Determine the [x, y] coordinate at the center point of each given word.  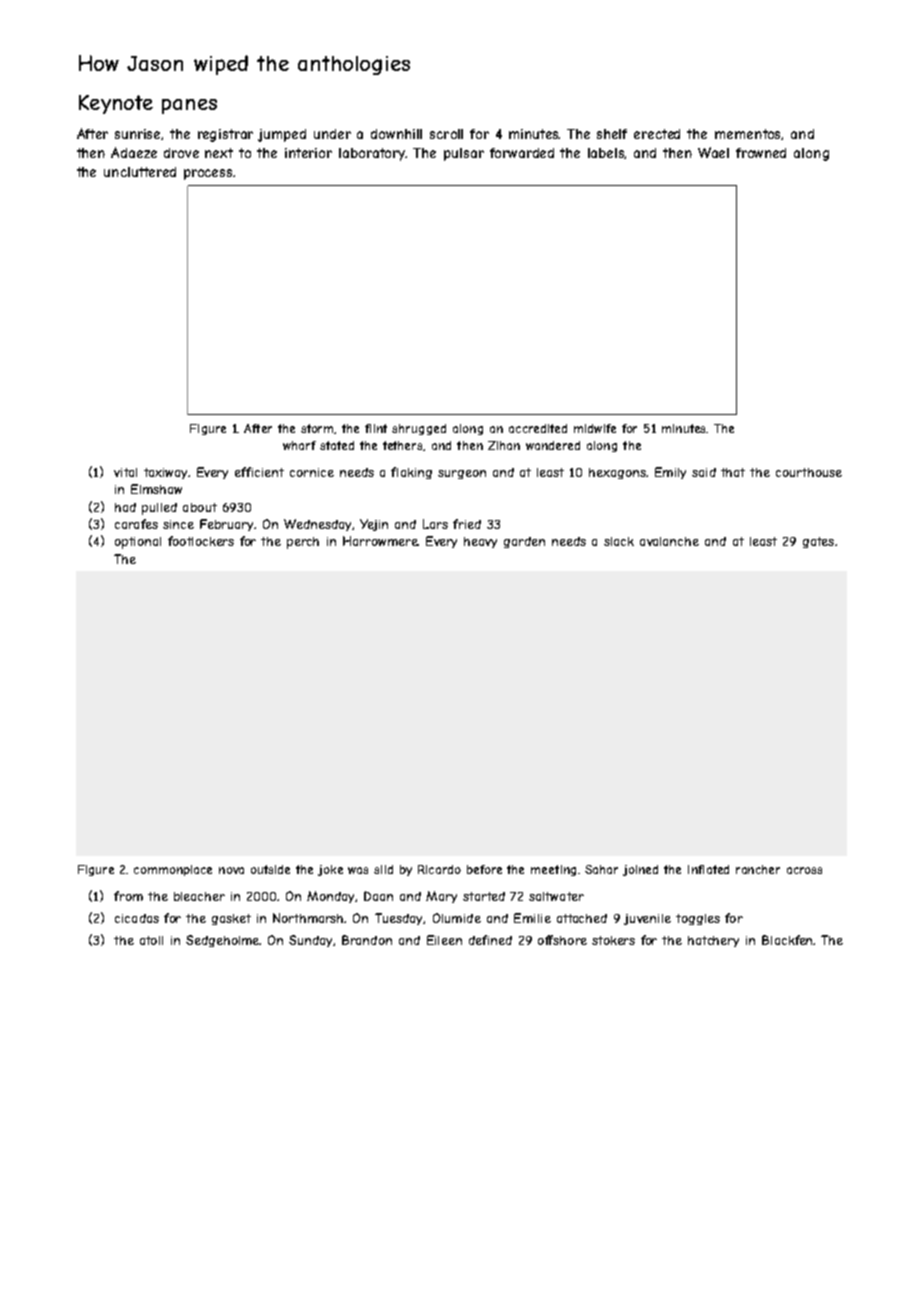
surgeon [462, 474]
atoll [151, 940]
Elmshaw [156, 489]
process [208, 174]
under [332, 134]
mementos [748, 134]
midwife [595, 428]
